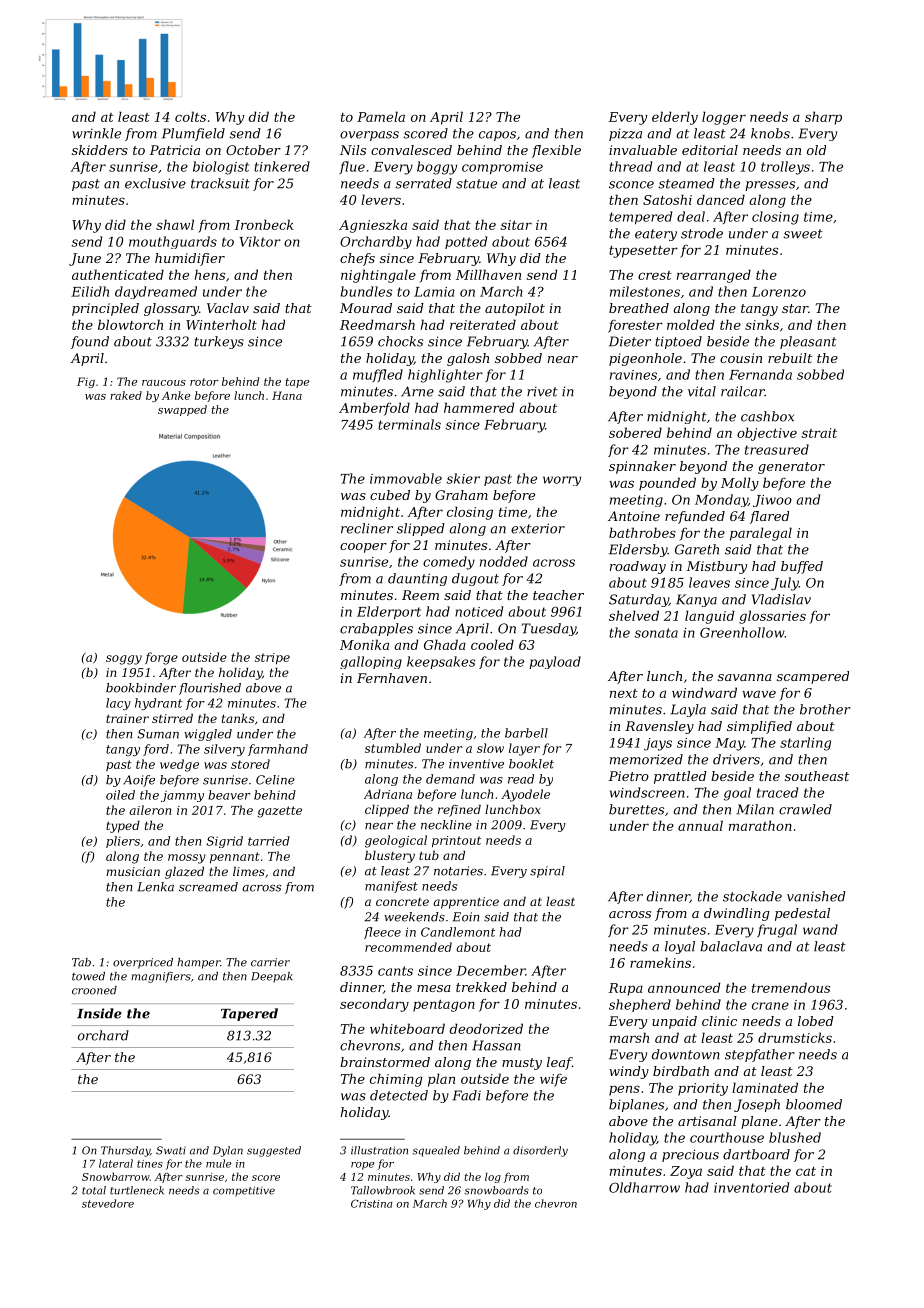  I want to click on cubed, so click(390, 495).
